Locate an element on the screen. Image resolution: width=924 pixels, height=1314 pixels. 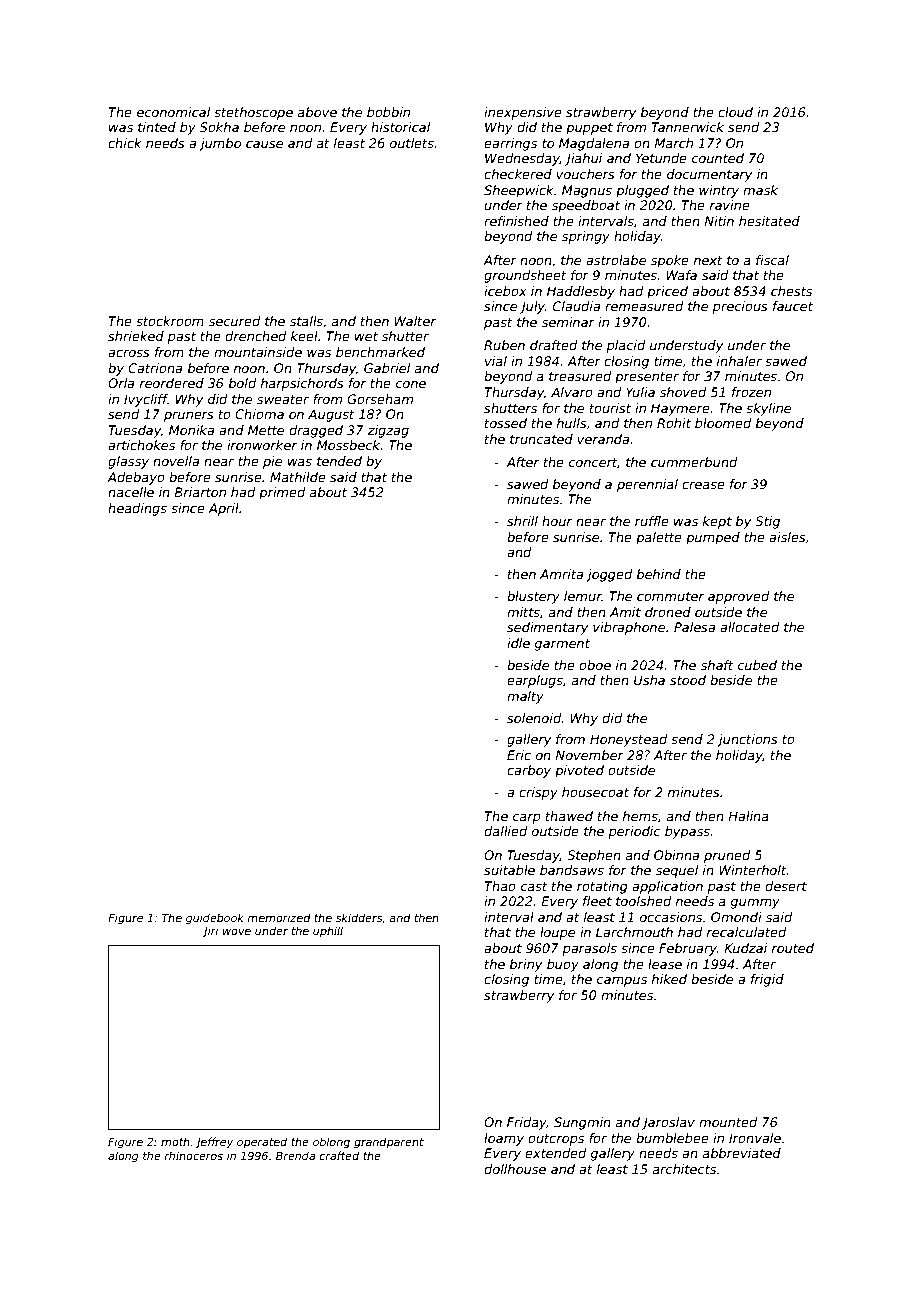
headings is located at coordinates (137, 509).
